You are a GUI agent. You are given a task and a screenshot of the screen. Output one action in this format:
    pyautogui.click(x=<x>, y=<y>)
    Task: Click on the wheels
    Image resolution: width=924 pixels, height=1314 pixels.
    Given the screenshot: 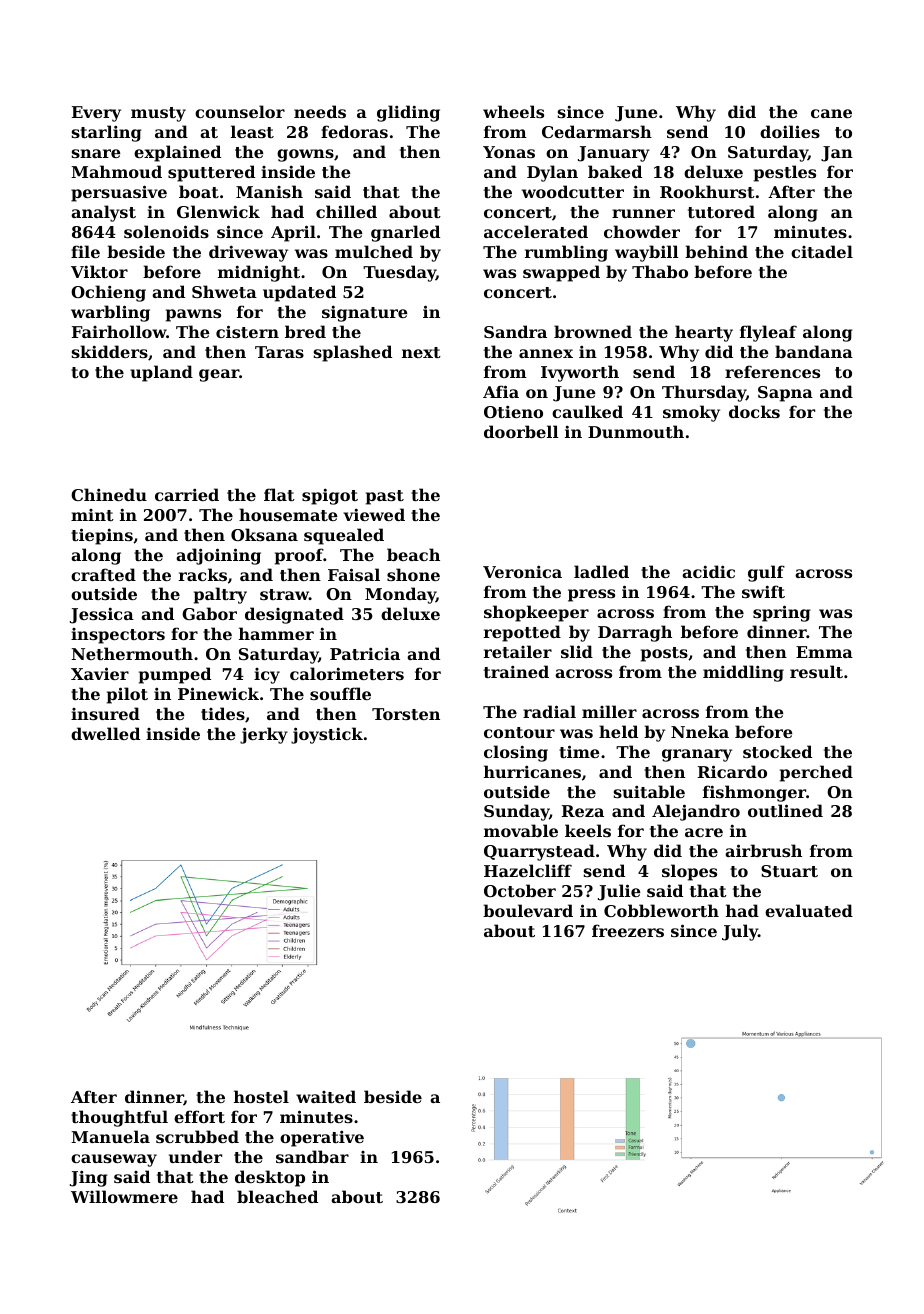 What is the action you would take?
    pyautogui.click(x=513, y=111)
